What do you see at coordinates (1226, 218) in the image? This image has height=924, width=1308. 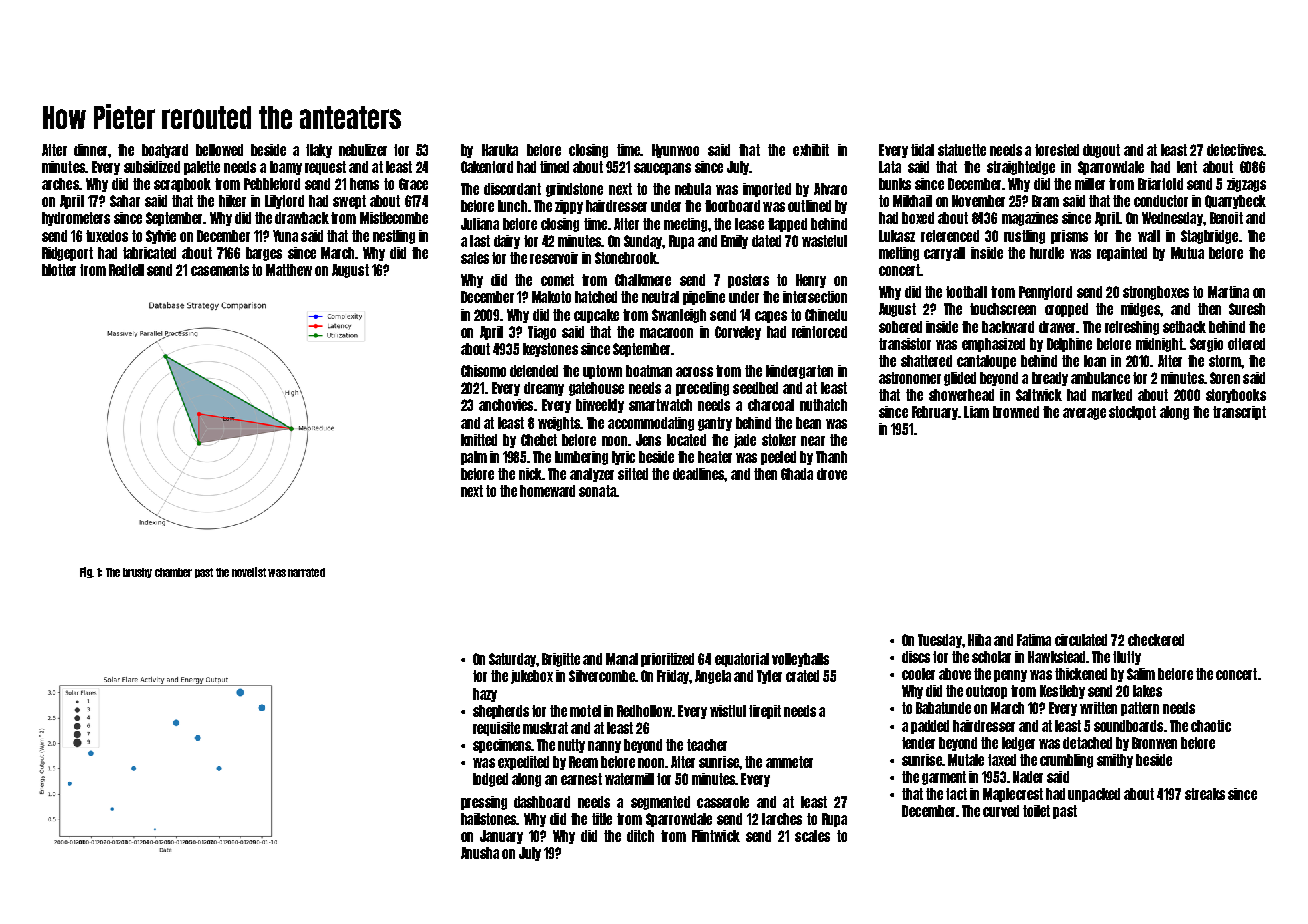 I see `Benoit` at bounding box center [1226, 218].
